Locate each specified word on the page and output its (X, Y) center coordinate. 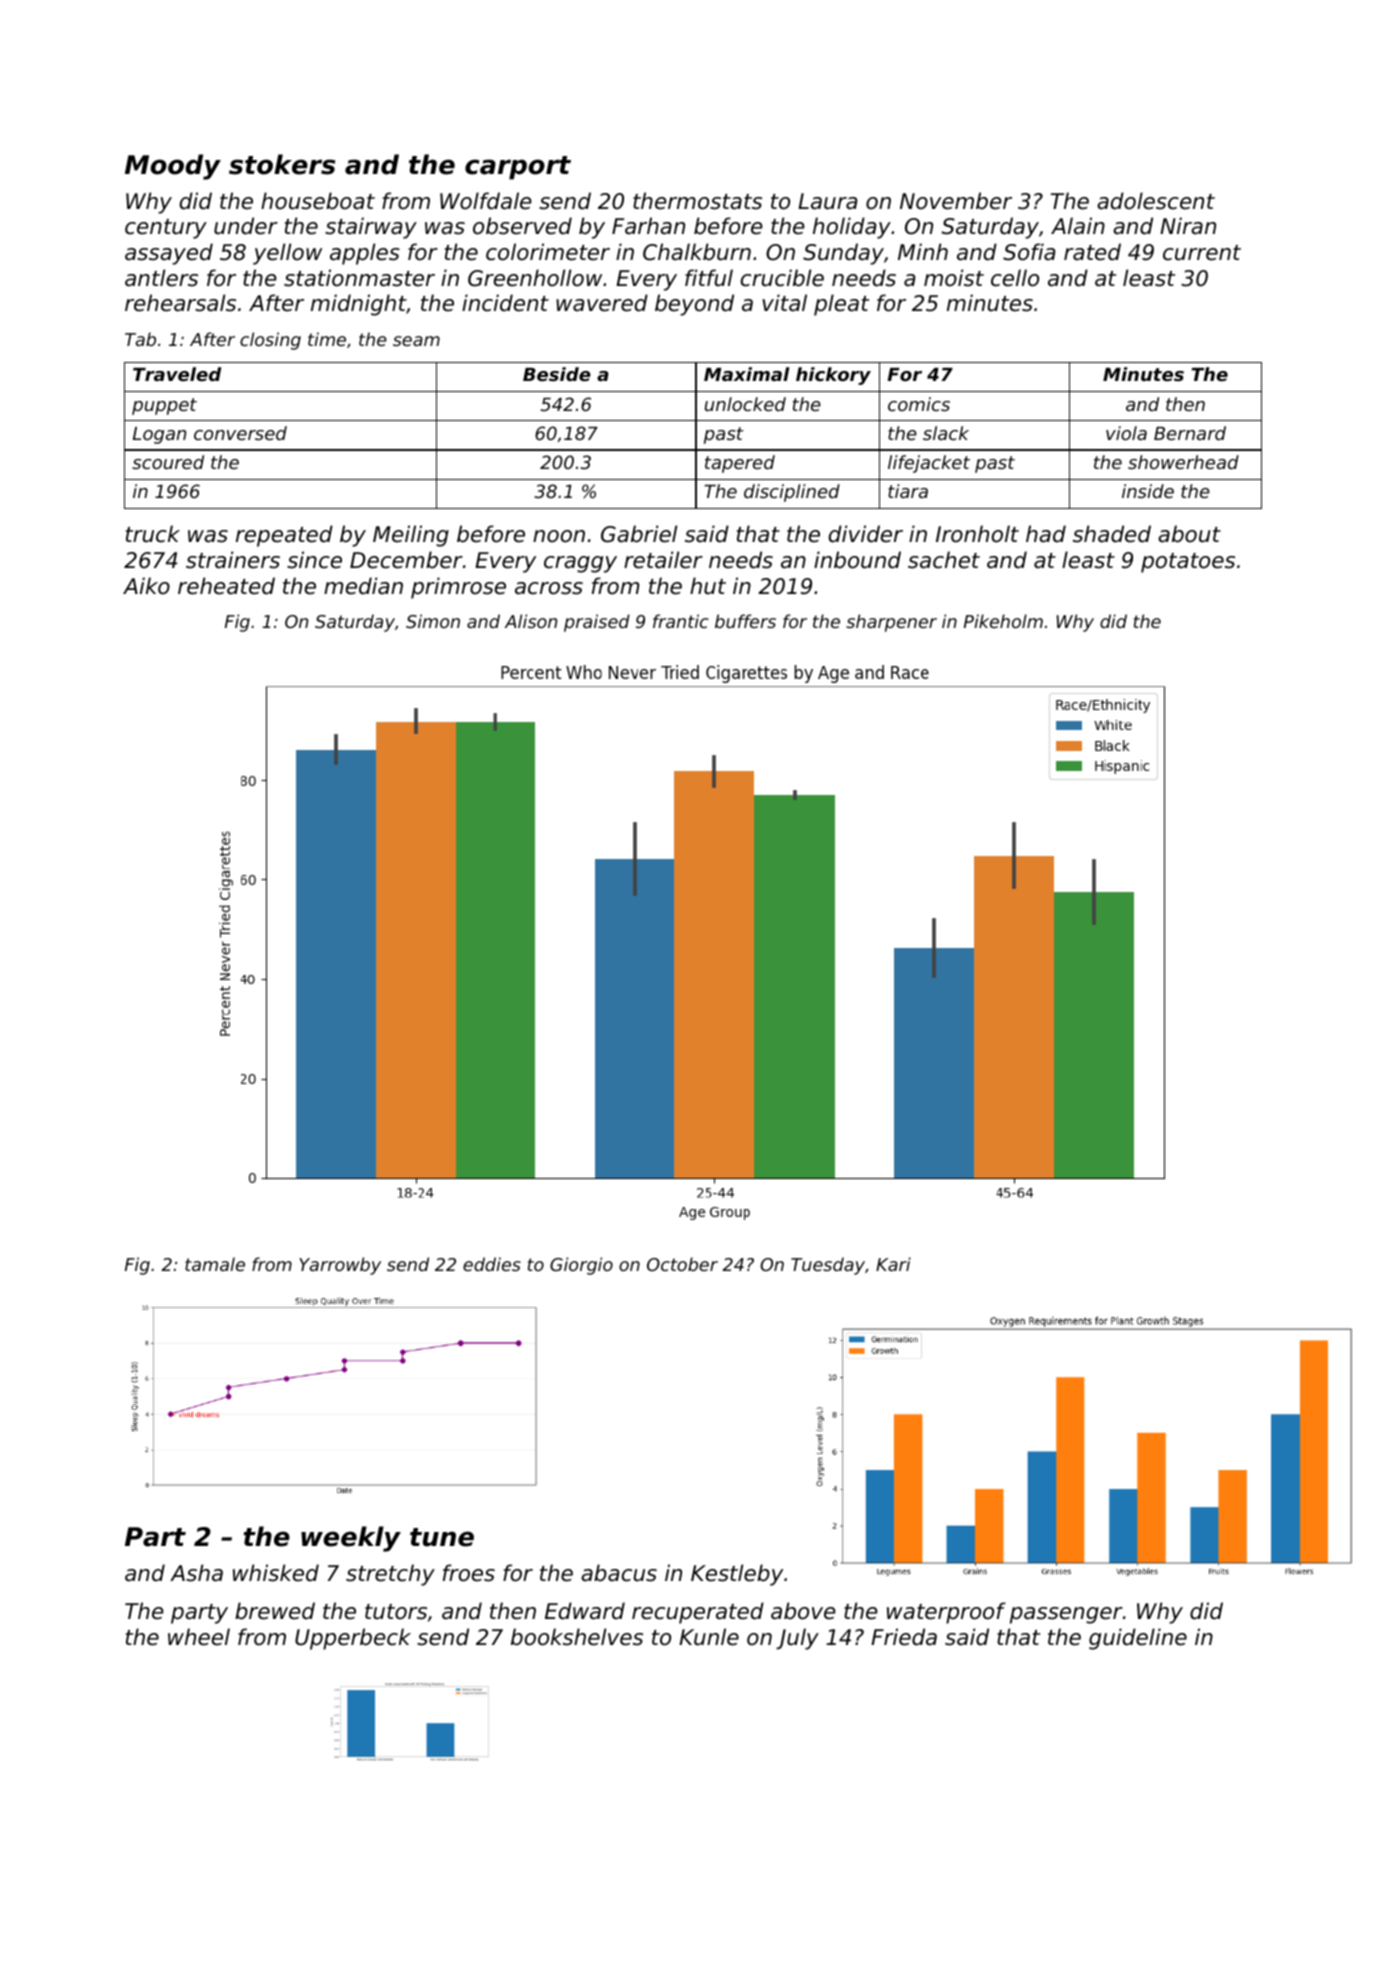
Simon (433, 621)
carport (518, 168)
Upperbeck (353, 1639)
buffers (745, 621)
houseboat (318, 201)
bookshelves (577, 1637)
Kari (893, 1264)
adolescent (1156, 201)
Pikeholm (1003, 621)
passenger (1066, 1615)
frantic (681, 621)
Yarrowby (340, 1266)
